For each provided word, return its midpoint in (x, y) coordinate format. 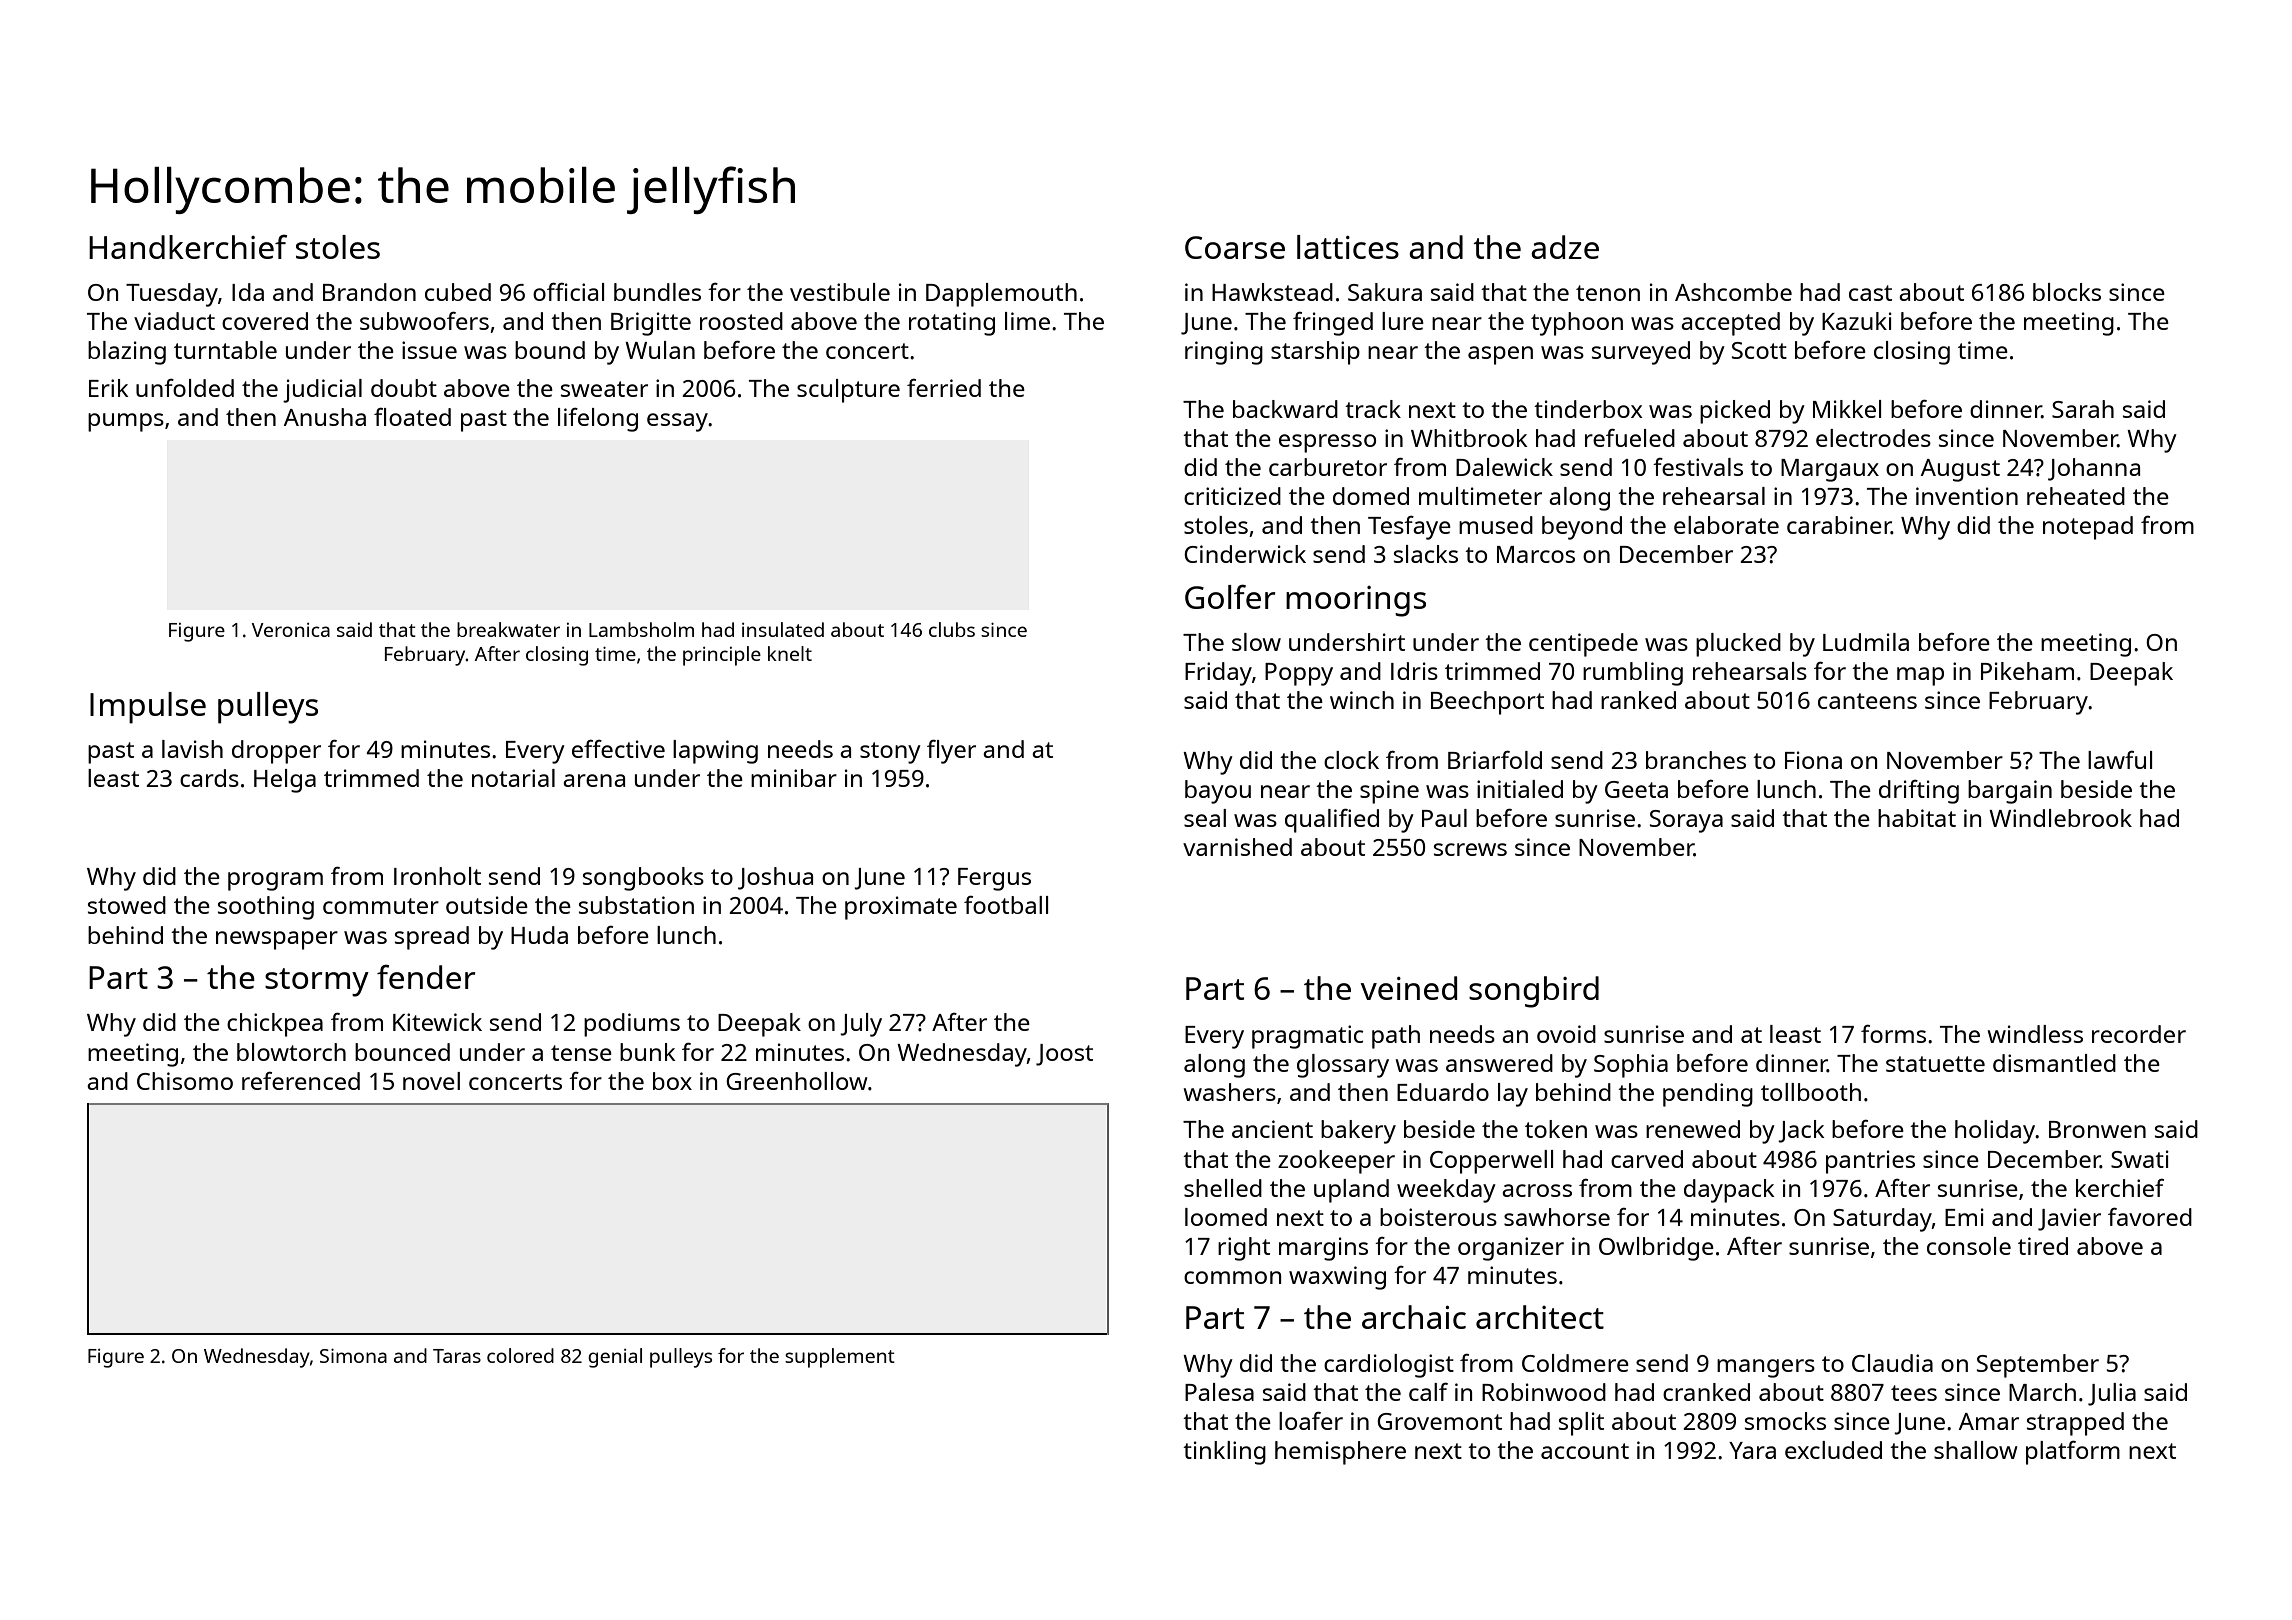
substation (636, 905)
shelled (1223, 1188)
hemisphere (1340, 1453)
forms (1893, 1034)
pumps (126, 422)
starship (1315, 353)
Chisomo (185, 1081)
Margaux (1830, 470)
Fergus (994, 879)
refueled (1630, 438)
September (2038, 1366)
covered (265, 321)
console (1969, 1246)
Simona (353, 1355)
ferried (944, 388)
